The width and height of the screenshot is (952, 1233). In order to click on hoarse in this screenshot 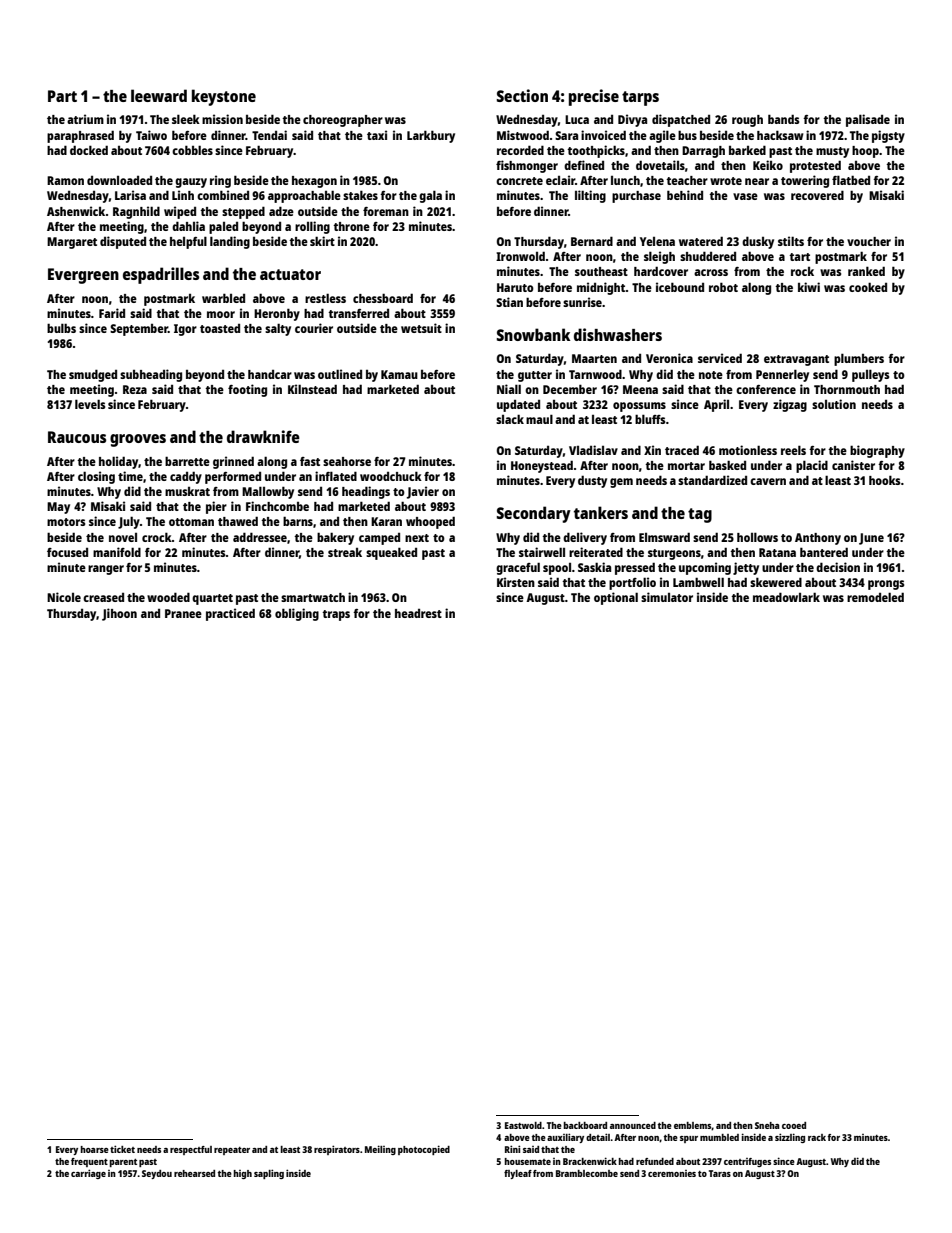, I will do `click(95, 1149)`.
